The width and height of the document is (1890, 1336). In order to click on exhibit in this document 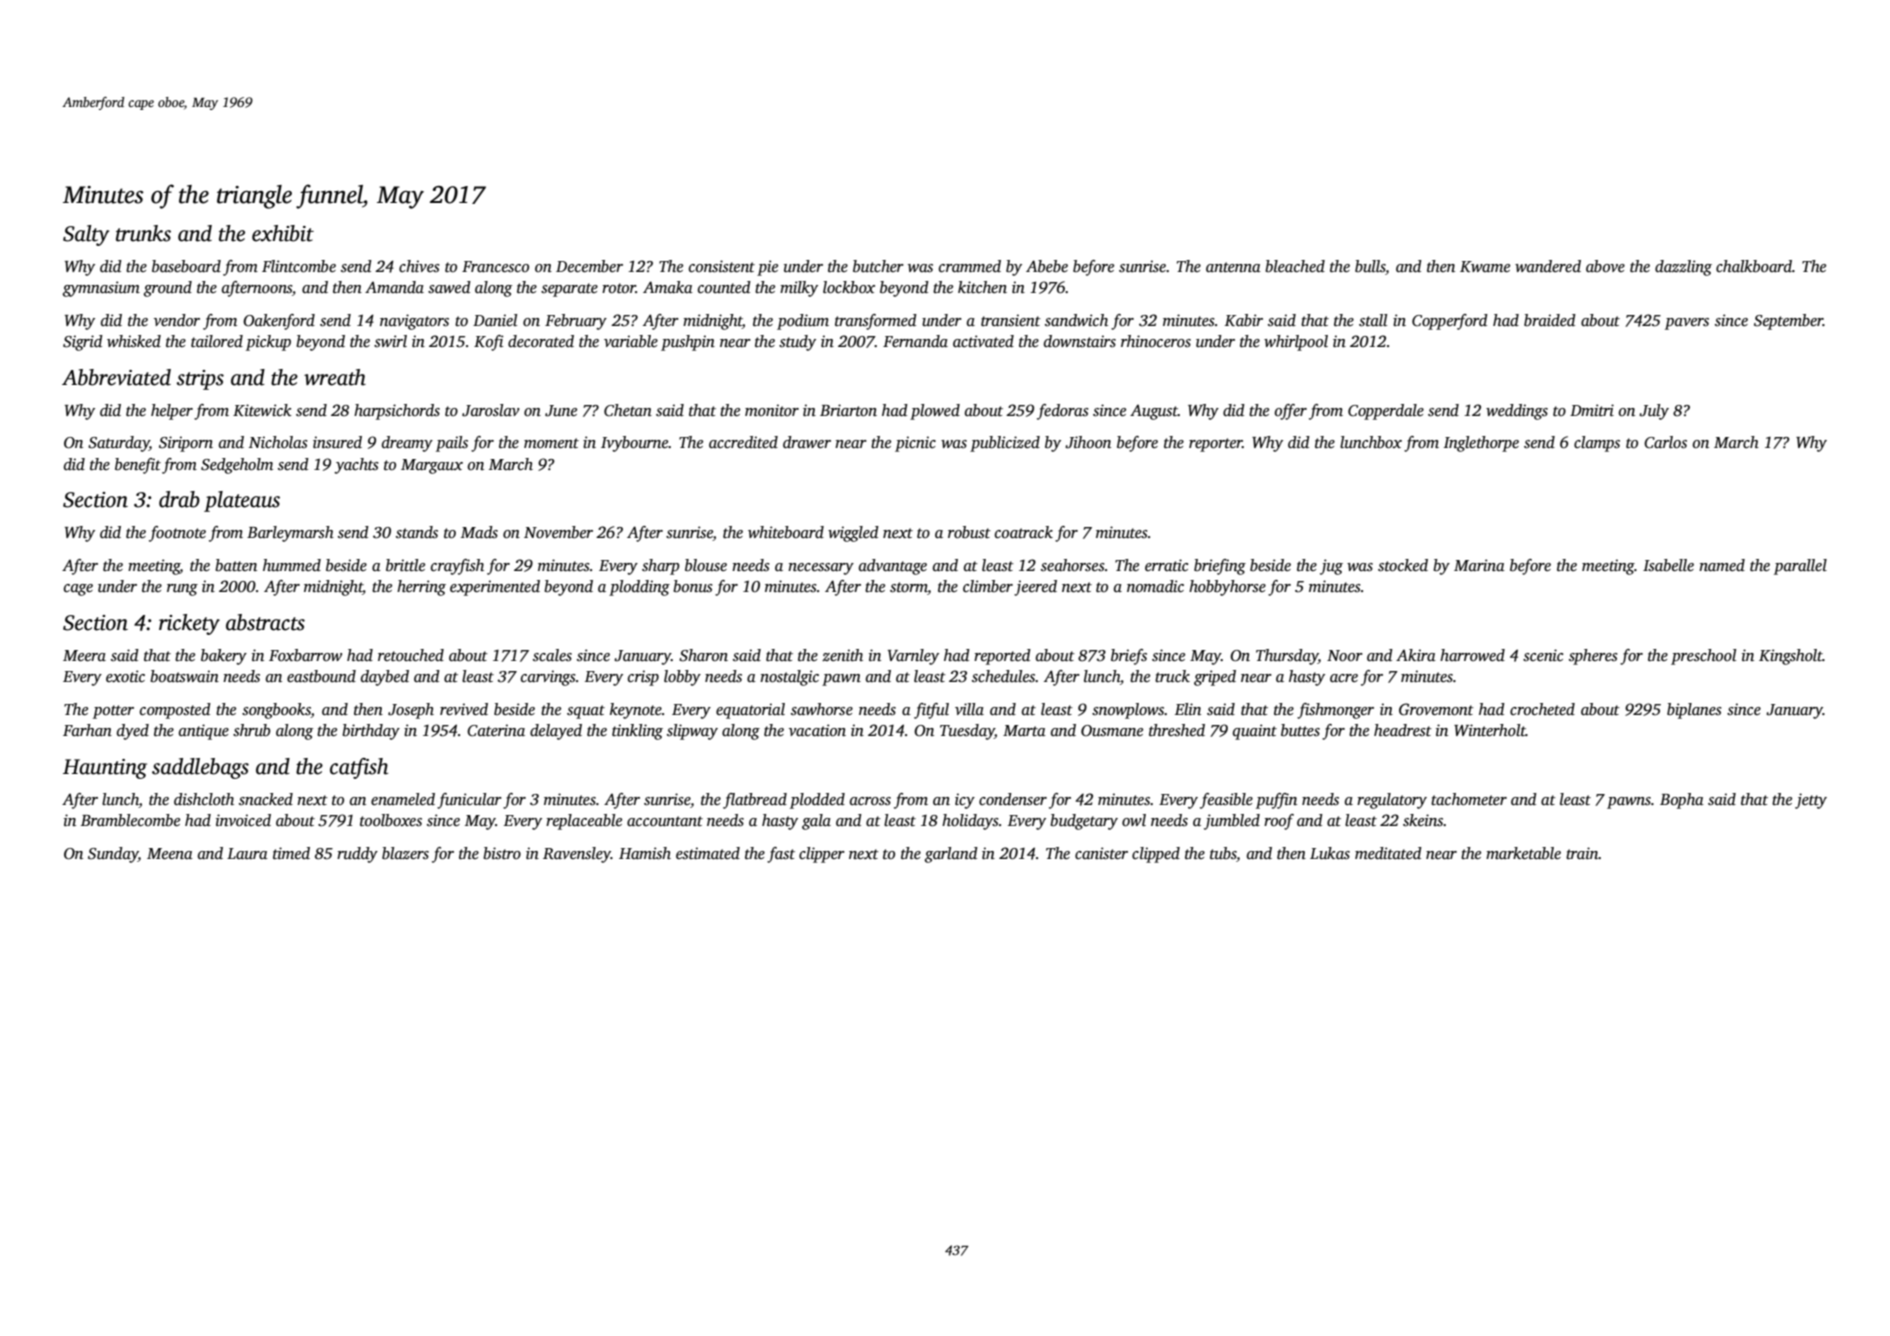, I will do `click(283, 233)`.
